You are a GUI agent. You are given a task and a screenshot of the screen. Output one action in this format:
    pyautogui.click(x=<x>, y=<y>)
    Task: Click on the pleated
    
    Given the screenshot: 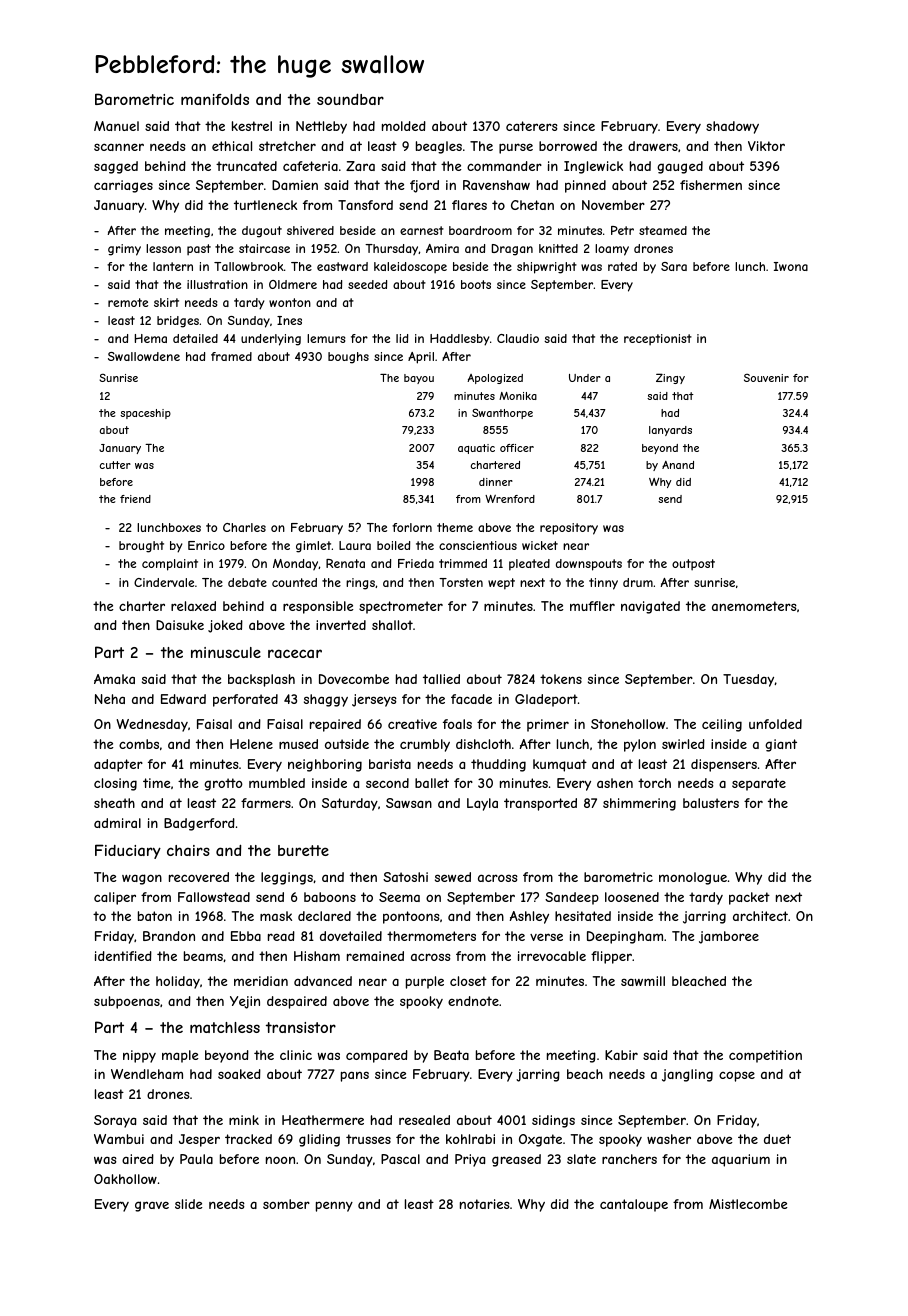 What is the action you would take?
    pyautogui.click(x=529, y=565)
